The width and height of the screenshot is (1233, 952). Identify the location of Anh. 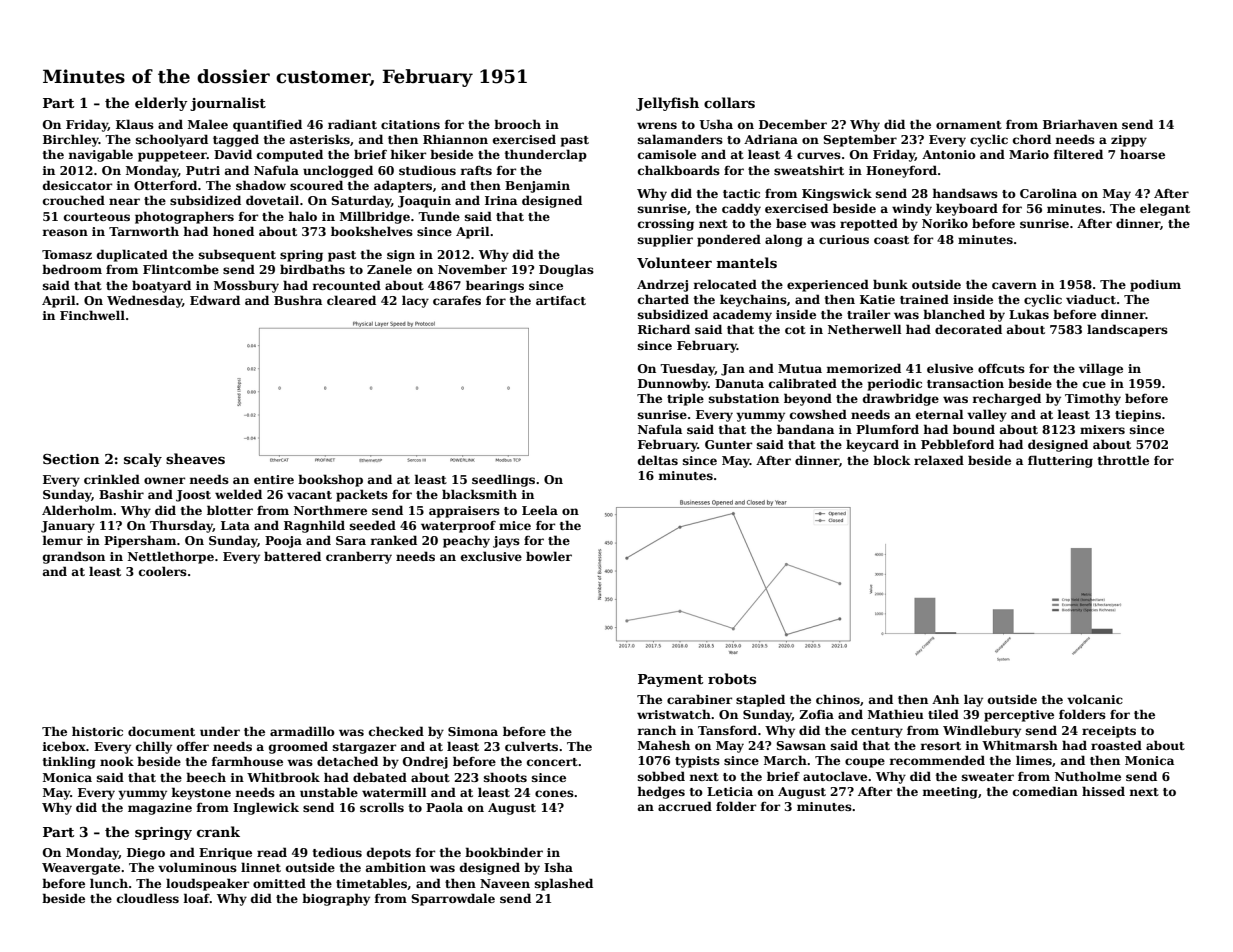
(945, 699).
